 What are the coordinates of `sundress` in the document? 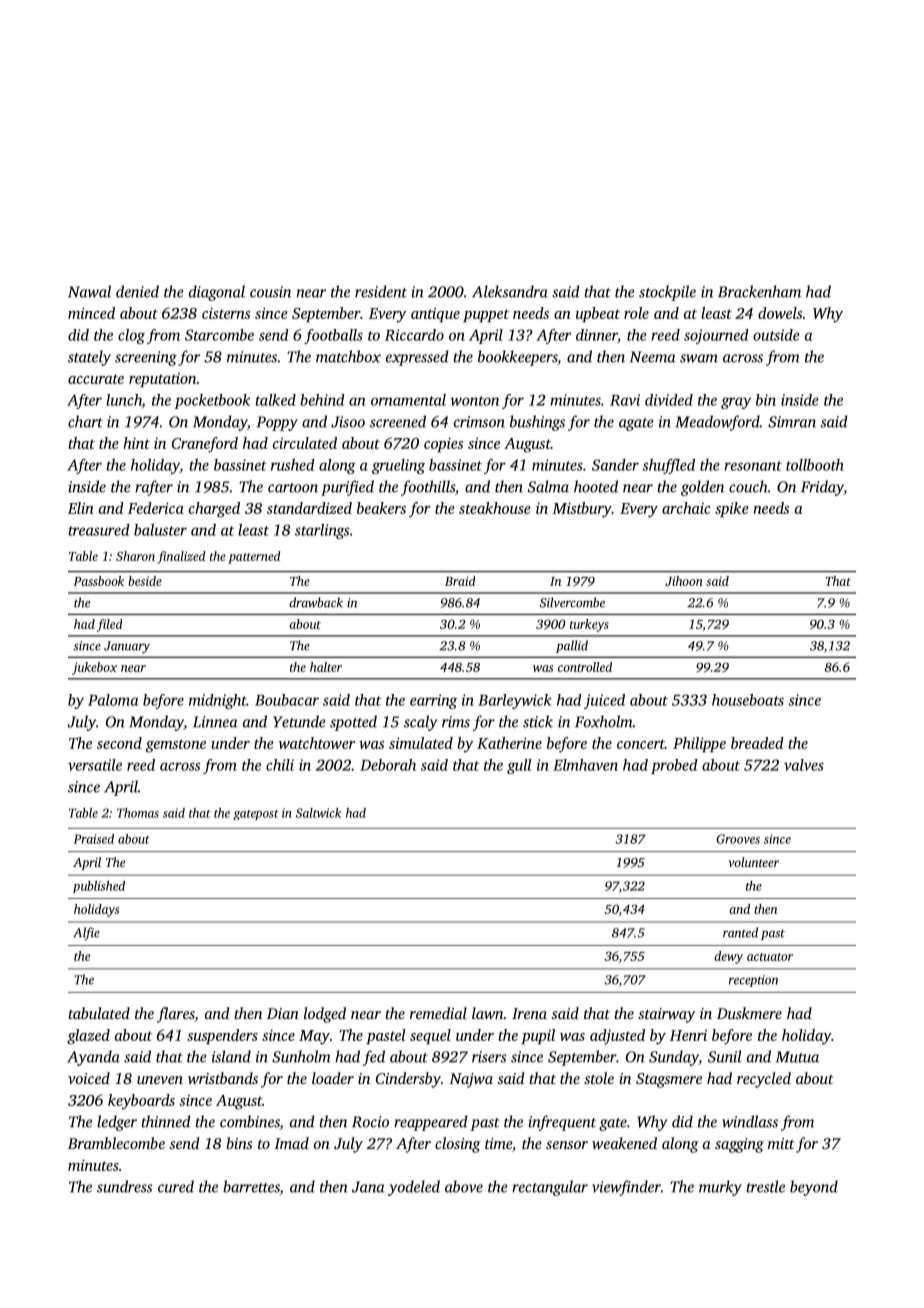 It's located at (124, 1186).
